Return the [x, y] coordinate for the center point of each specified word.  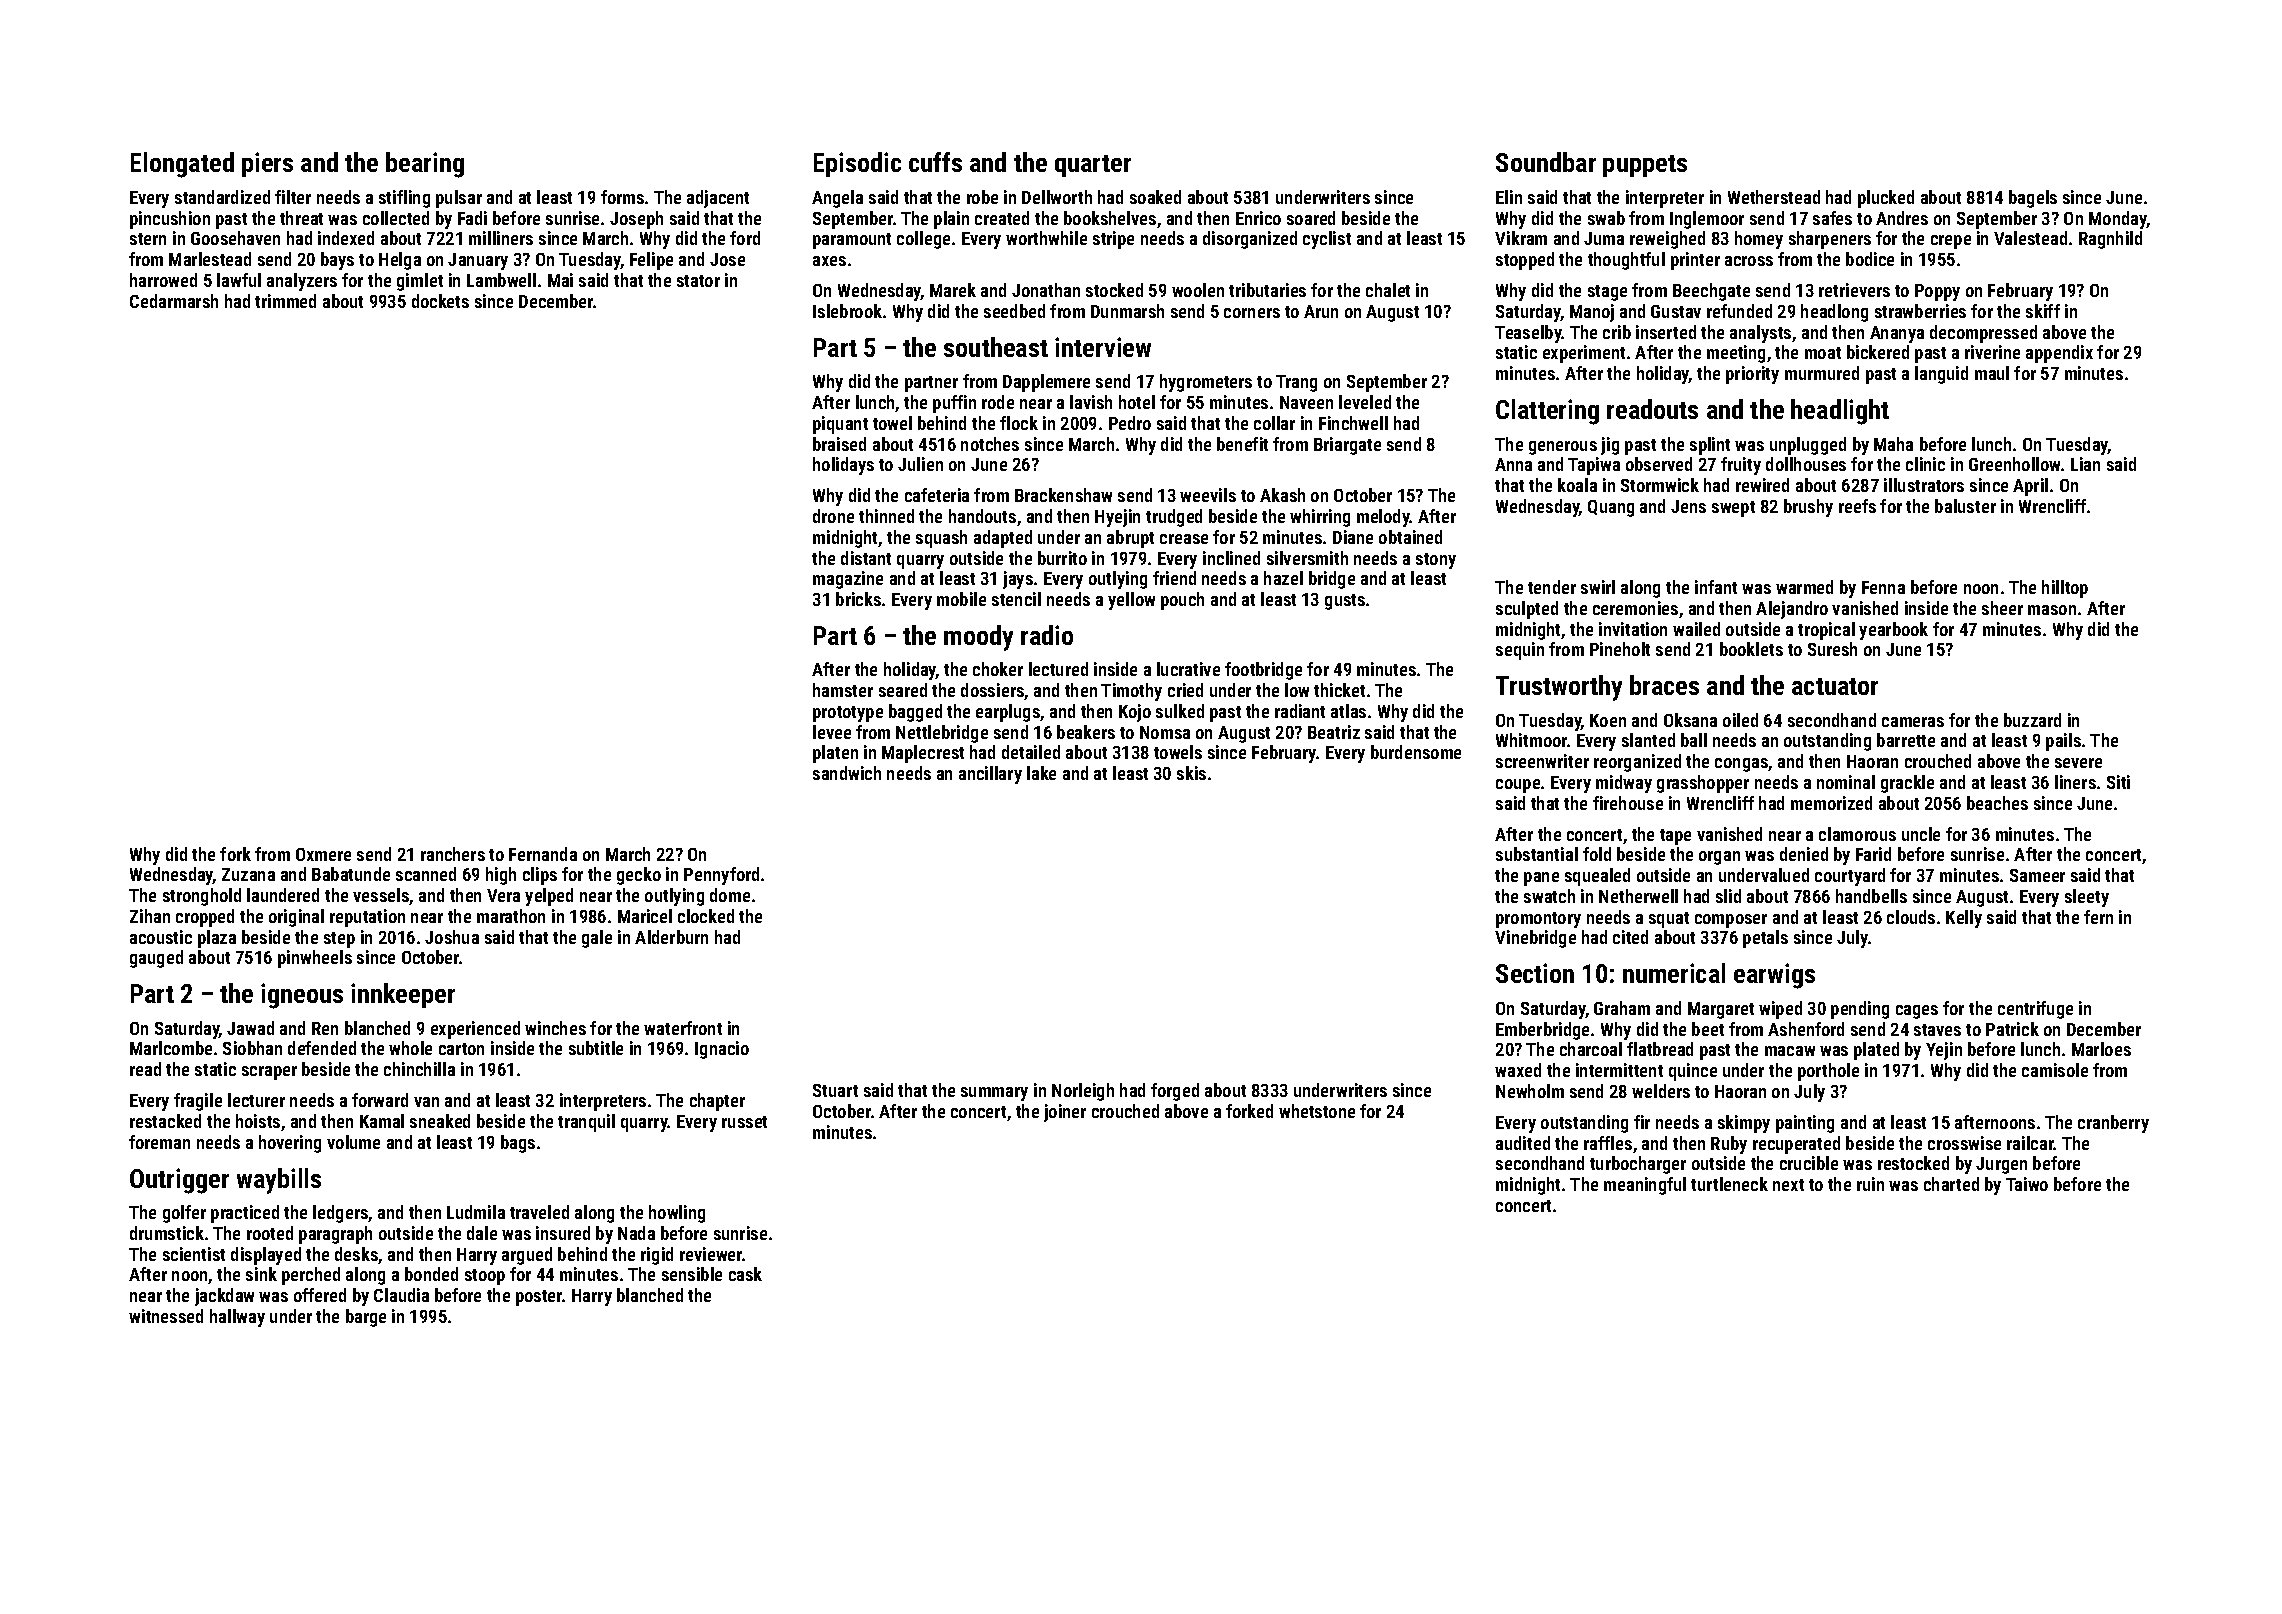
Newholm [1530, 1091]
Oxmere [323, 854]
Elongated [182, 165]
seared [903, 690]
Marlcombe [171, 1048]
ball [1694, 740]
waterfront [683, 1028]
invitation [1633, 629]
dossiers [993, 691]
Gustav [1676, 311]
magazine [848, 580]
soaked [1155, 197]
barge [366, 1318]
